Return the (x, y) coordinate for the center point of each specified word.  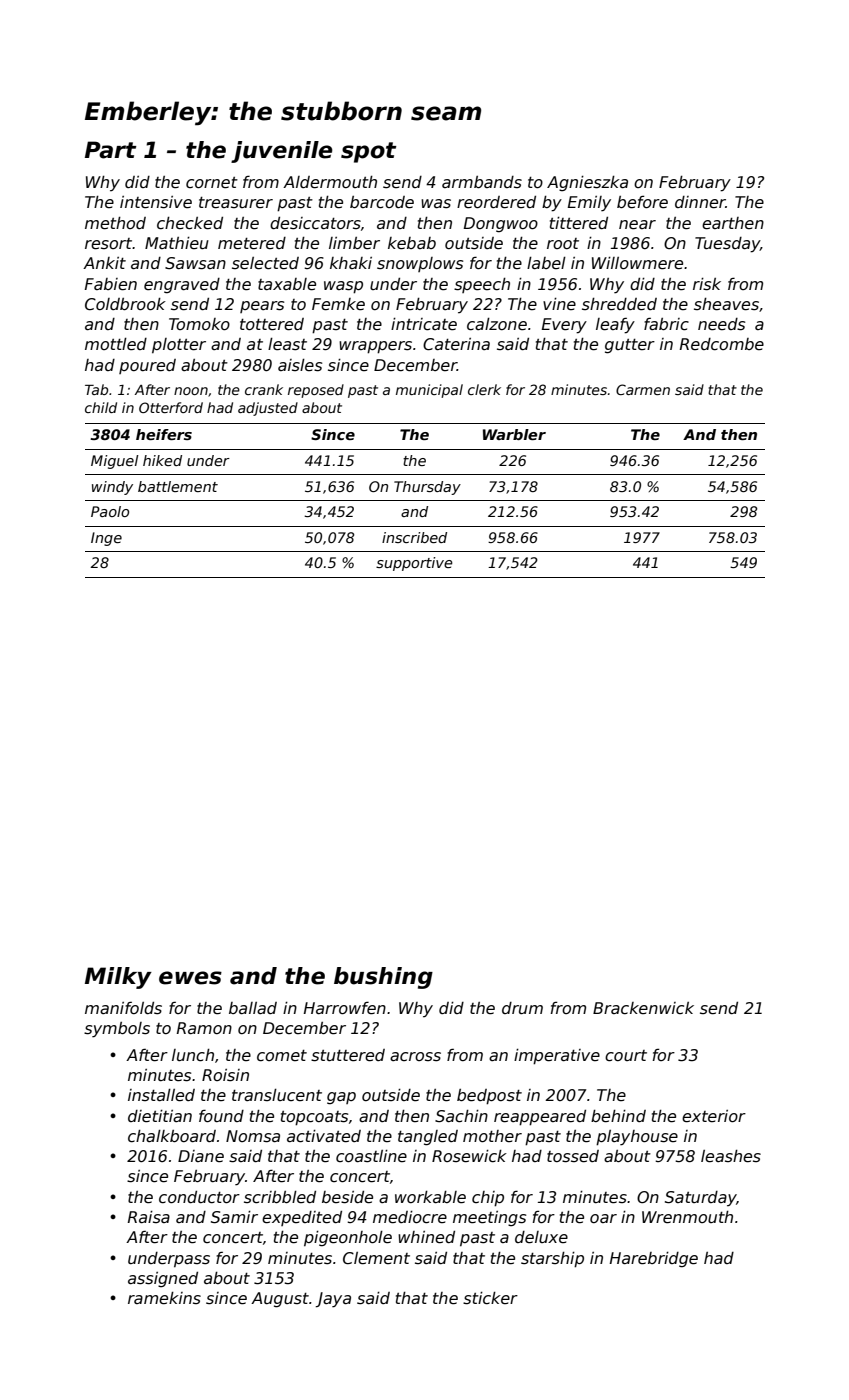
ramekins (164, 1298)
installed (161, 1095)
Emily (589, 204)
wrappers (375, 347)
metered (252, 243)
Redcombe (722, 344)
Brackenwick (643, 1008)
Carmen (643, 389)
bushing (383, 978)
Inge (106, 539)
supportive (414, 564)
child (101, 407)
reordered (496, 202)
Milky (118, 978)
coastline (371, 1156)
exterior (714, 1116)
